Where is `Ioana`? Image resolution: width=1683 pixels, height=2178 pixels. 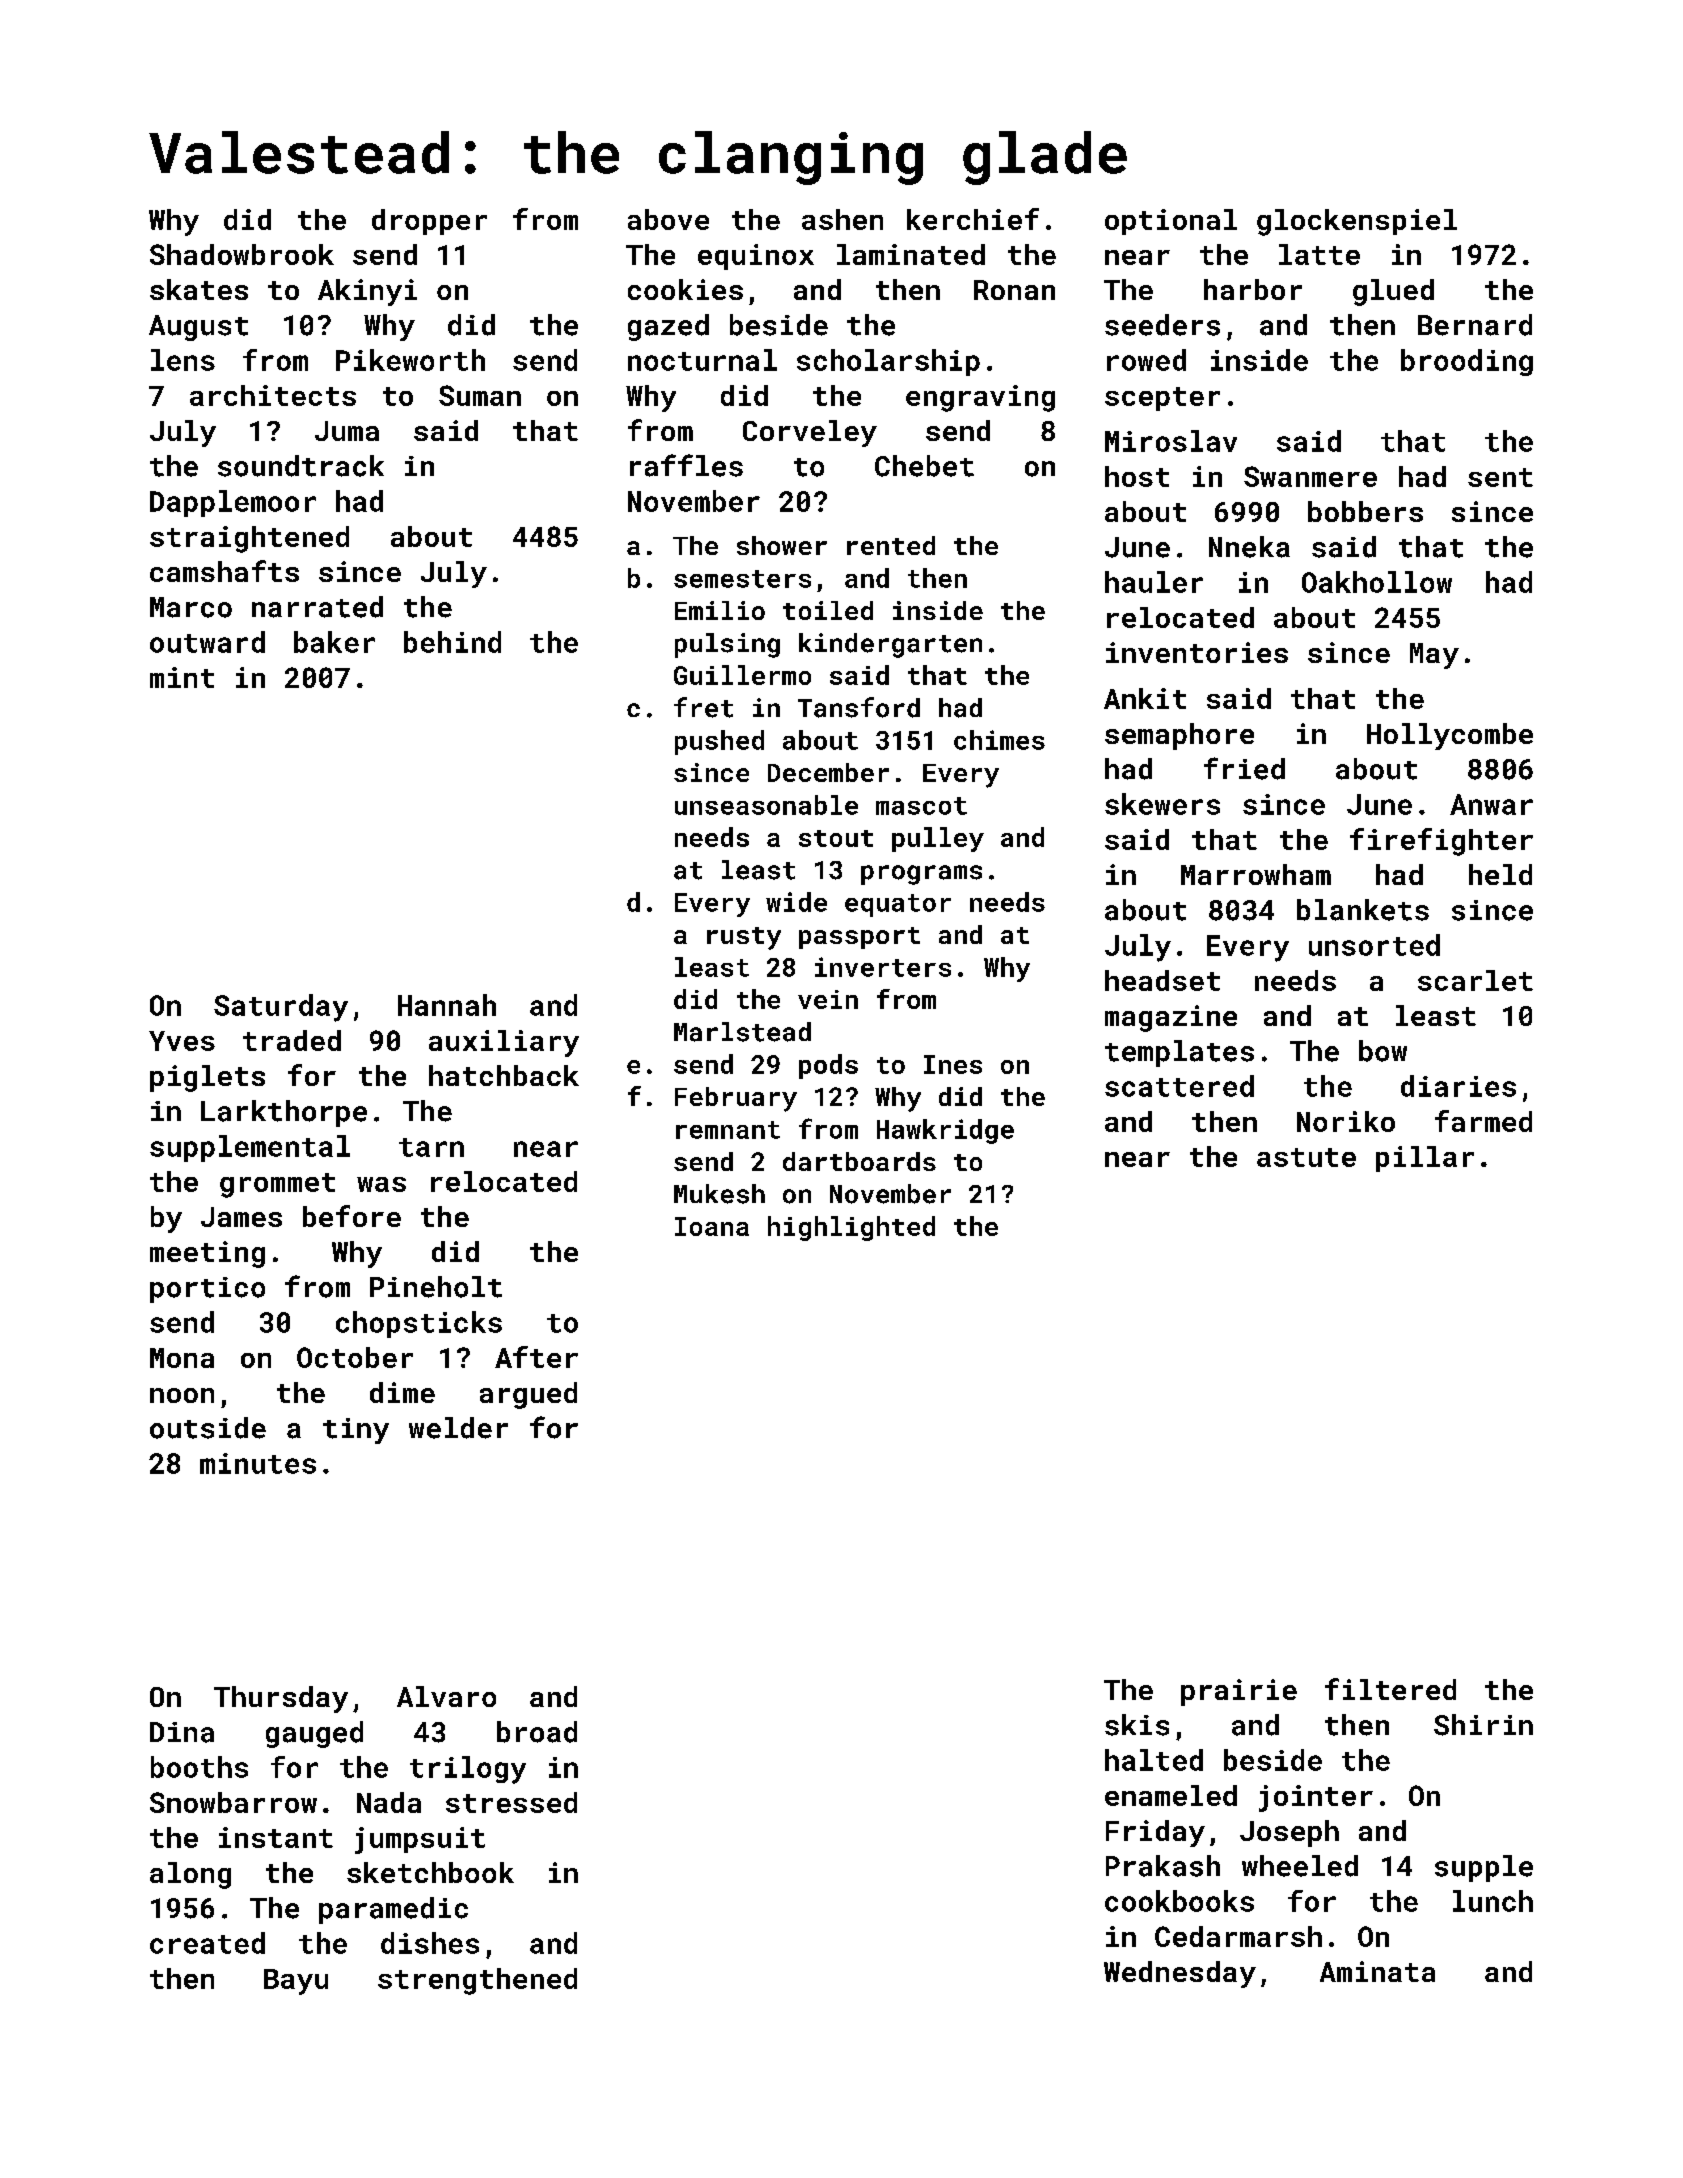
Ioana is located at coordinates (712, 1226).
